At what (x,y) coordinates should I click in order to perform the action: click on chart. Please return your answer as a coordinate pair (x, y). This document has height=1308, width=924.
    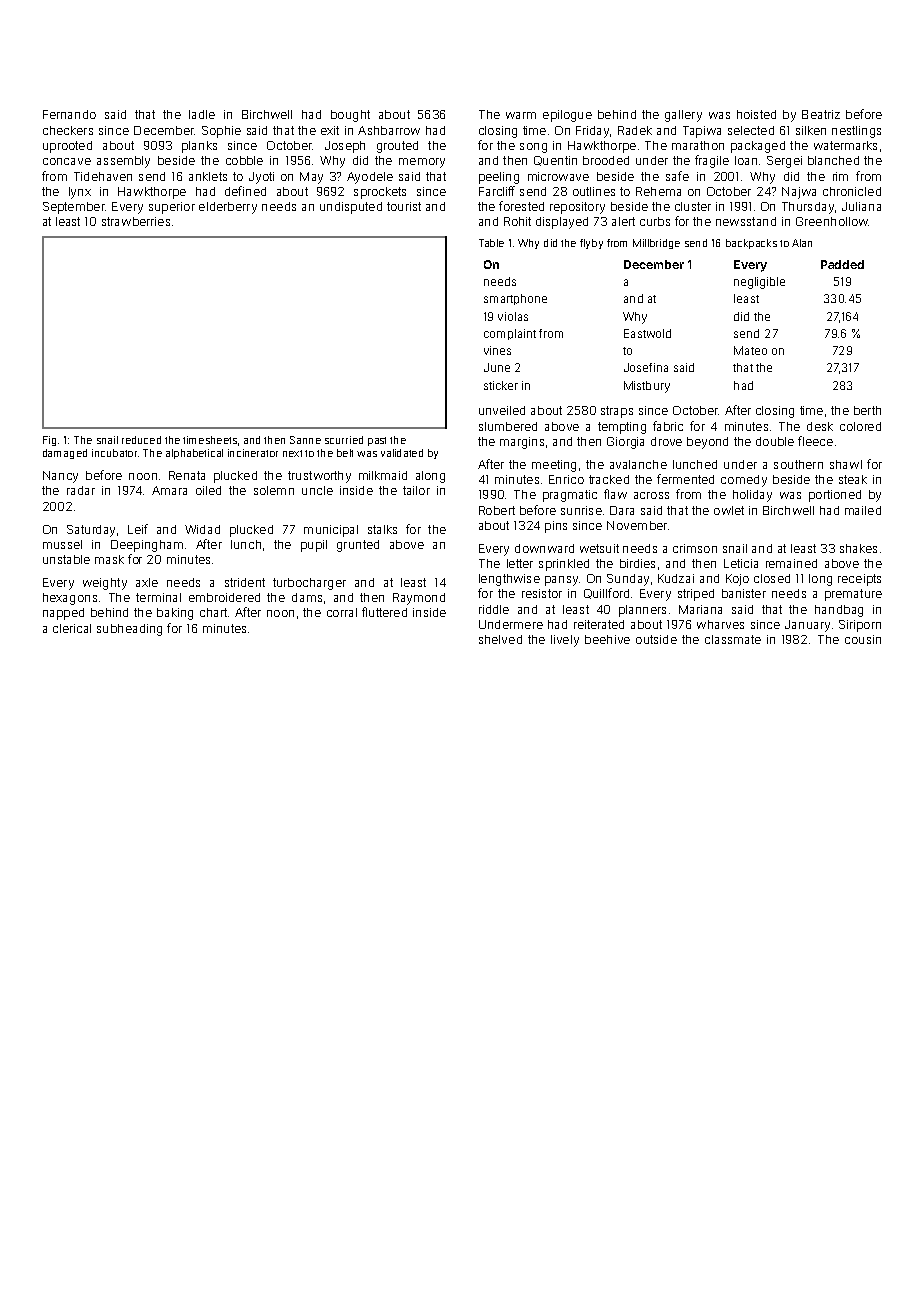
    Looking at the image, I should click on (213, 612).
